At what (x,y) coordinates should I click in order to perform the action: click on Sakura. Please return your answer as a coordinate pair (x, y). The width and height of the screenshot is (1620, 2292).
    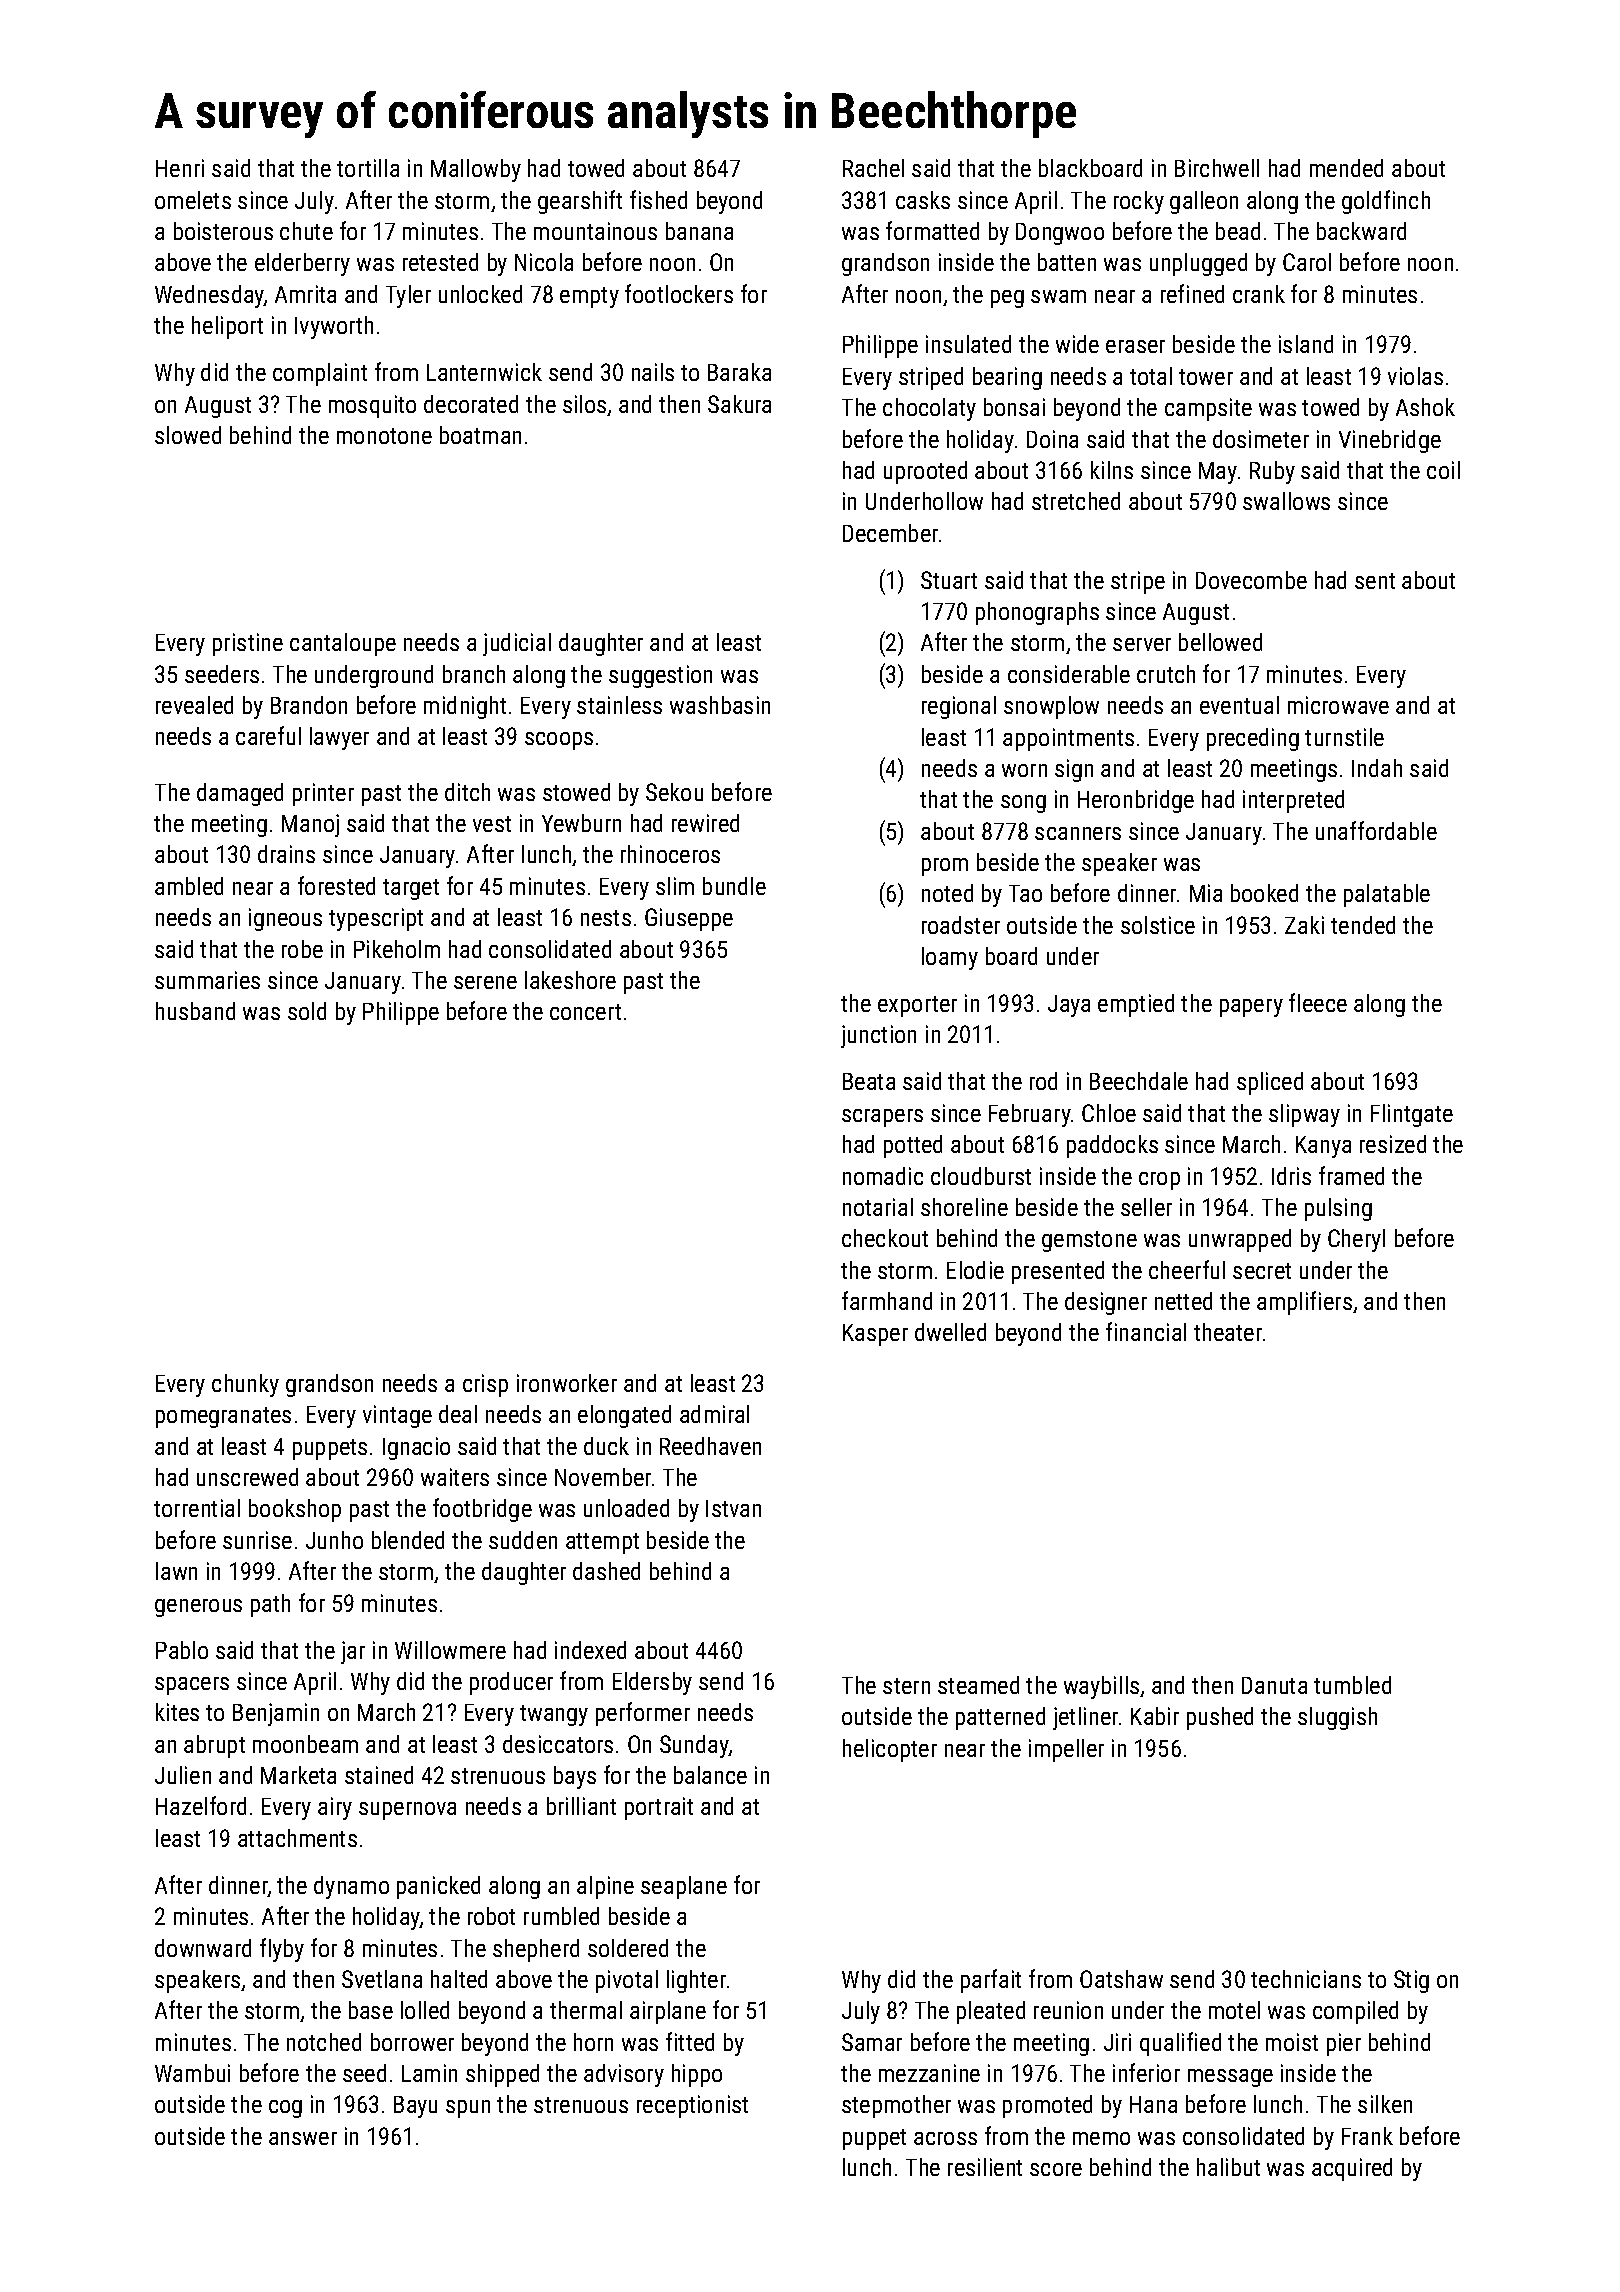
    Looking at the image, I should click on (739, 404).
